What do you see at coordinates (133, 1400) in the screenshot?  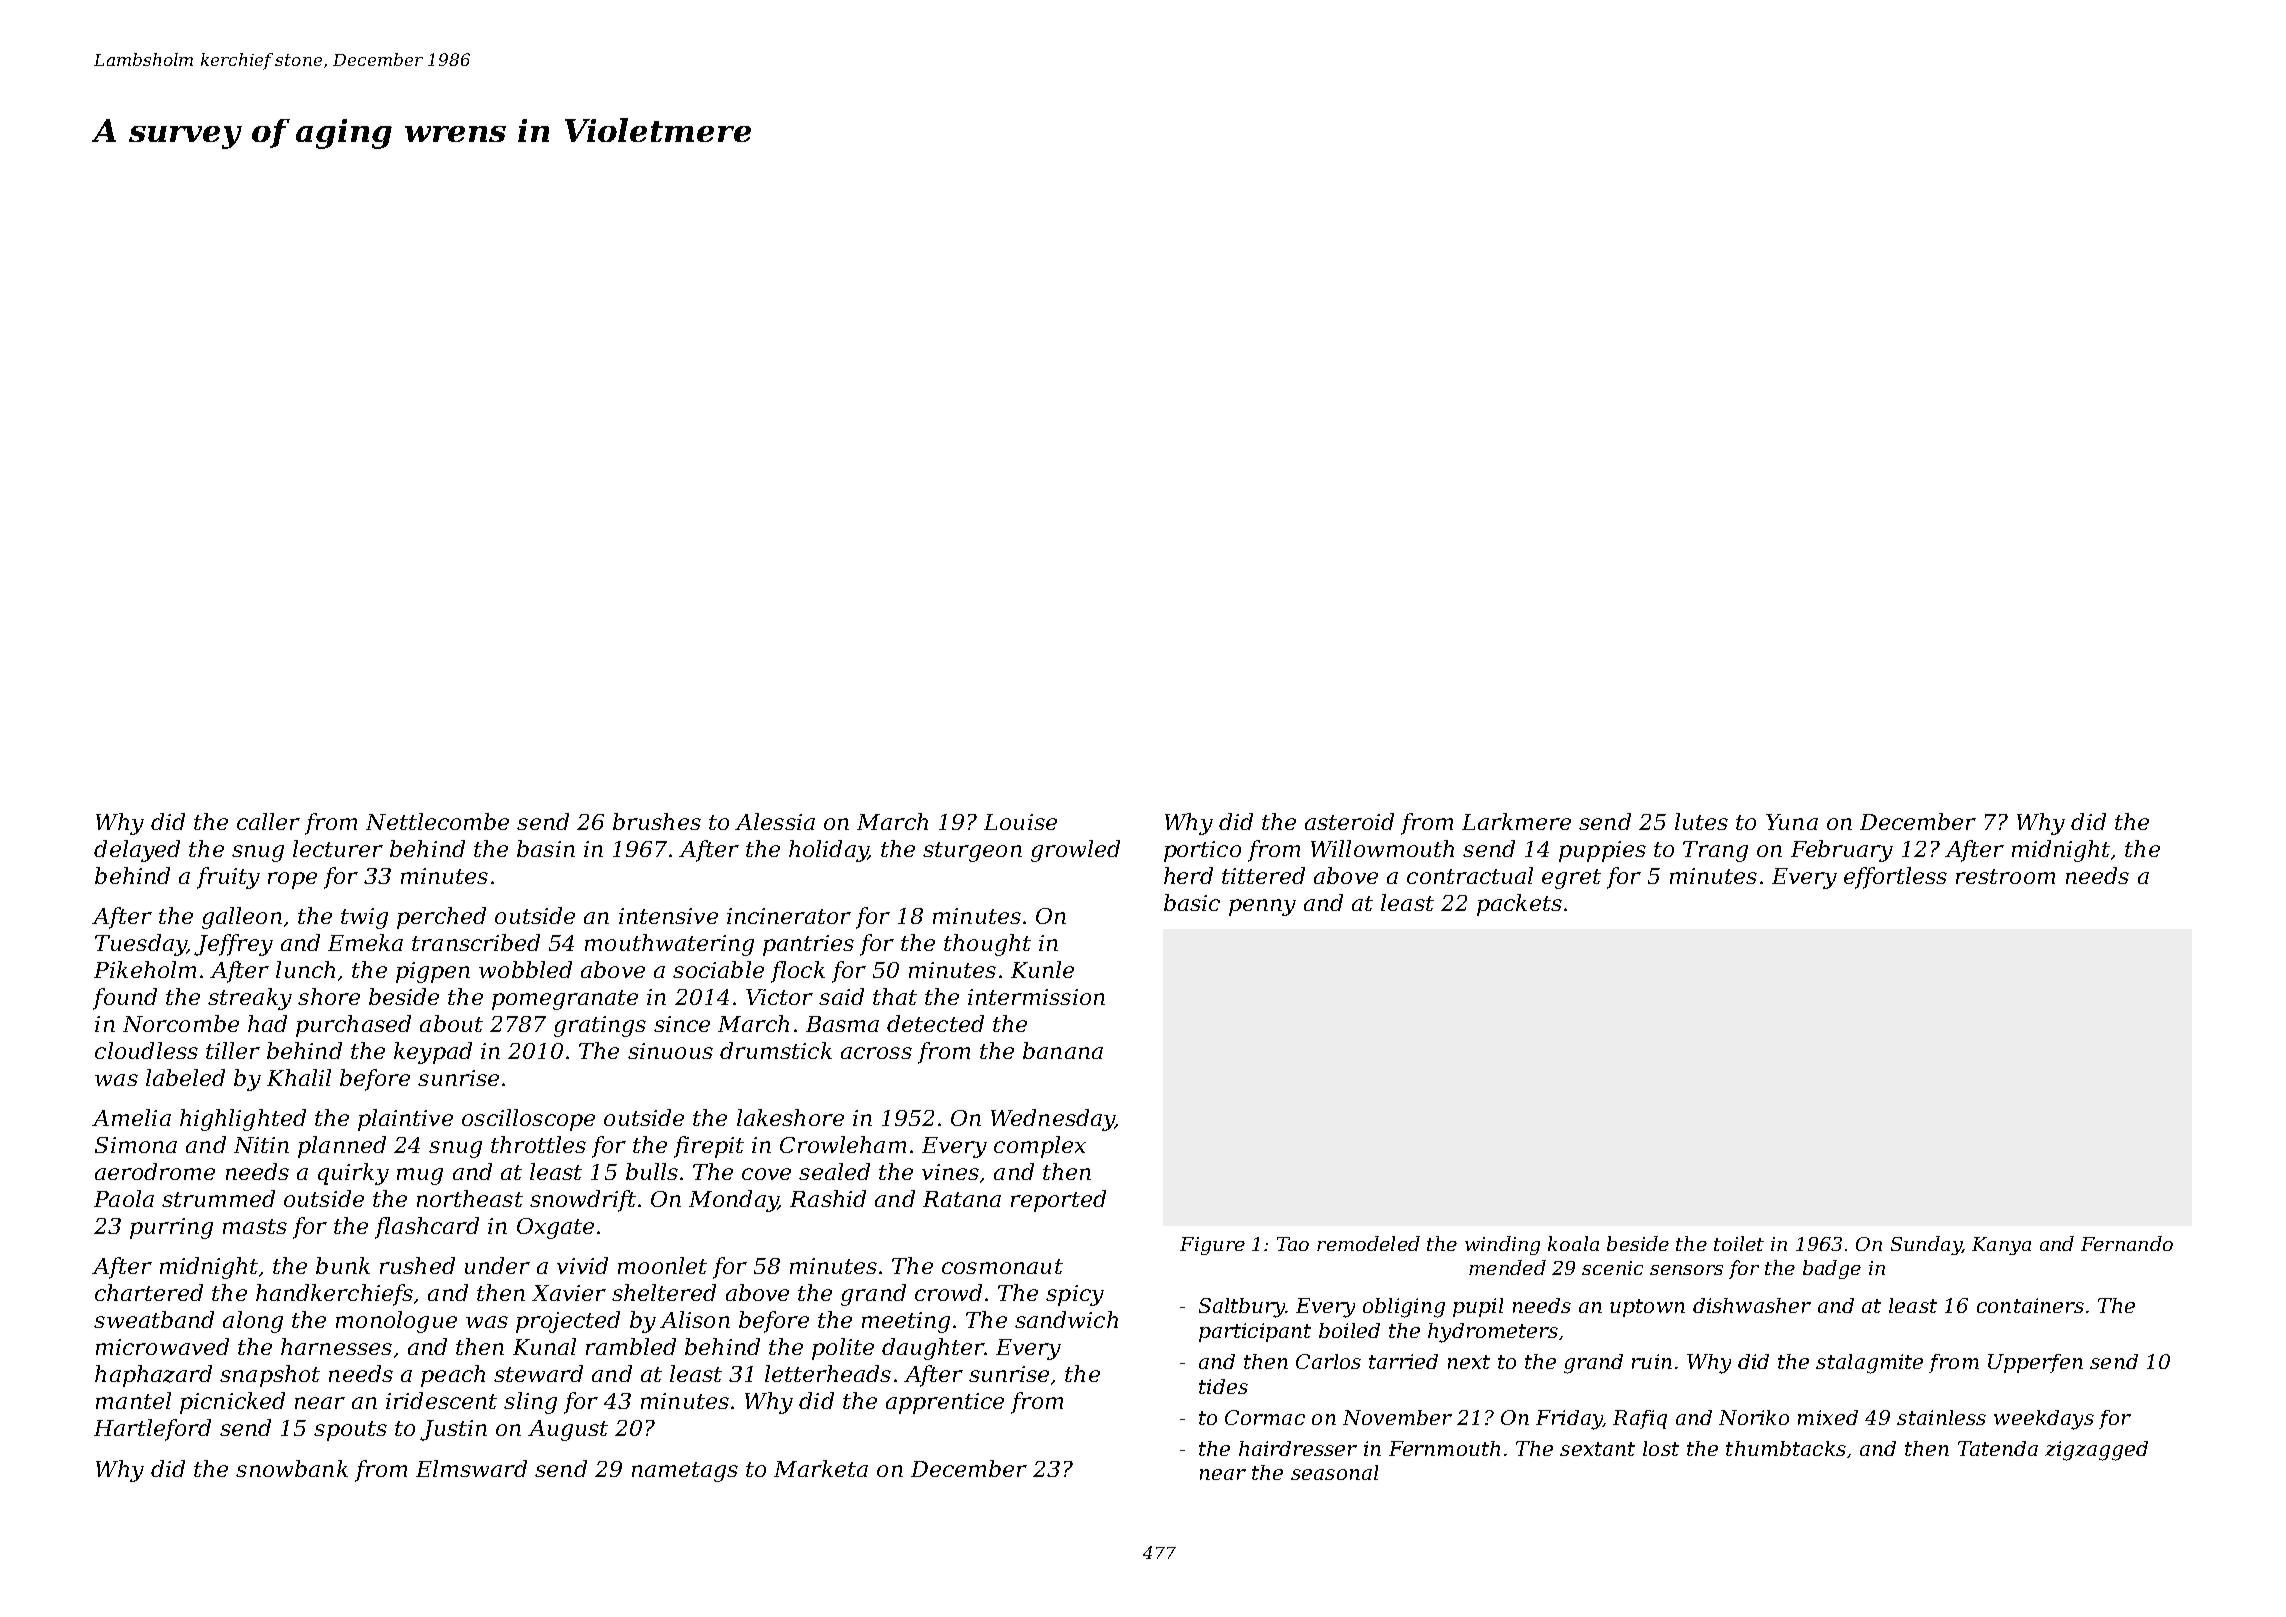 I see `mantel` at bounding box center [133, 1400].
